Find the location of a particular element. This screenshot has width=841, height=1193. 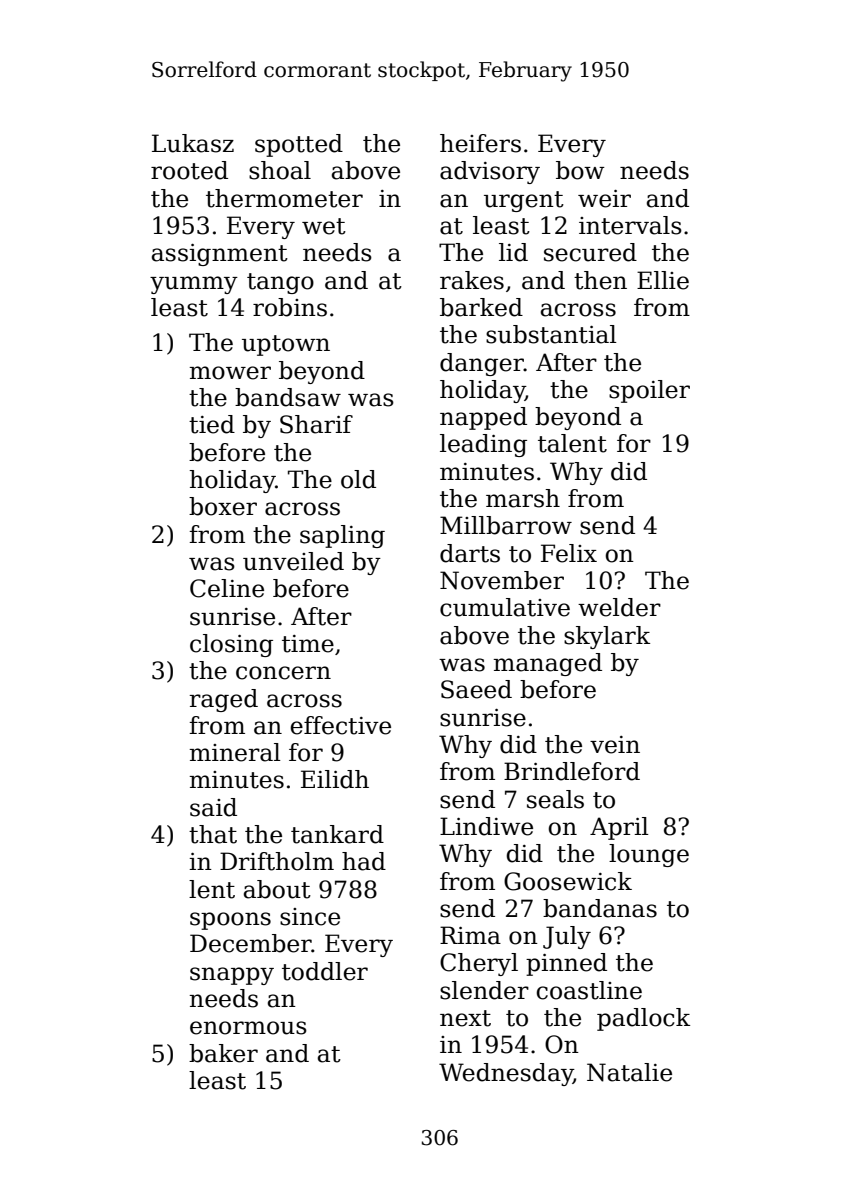

urgent is located at coordinates (524, 201).
